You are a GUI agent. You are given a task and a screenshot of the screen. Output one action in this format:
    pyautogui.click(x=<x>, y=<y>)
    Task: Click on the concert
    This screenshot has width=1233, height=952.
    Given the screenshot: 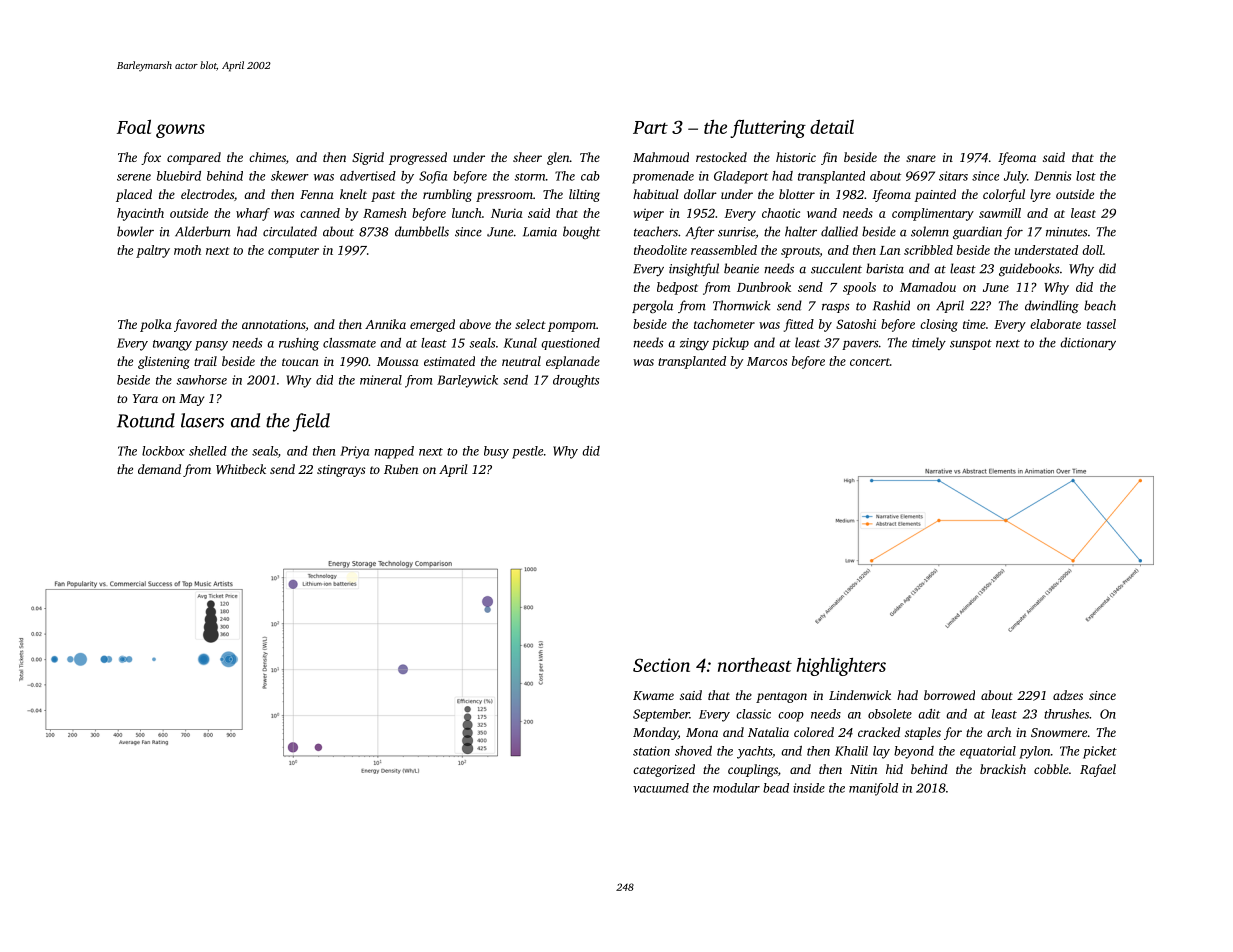 What is the action you would take?
    pyautogui.click(x=870, y=362)
